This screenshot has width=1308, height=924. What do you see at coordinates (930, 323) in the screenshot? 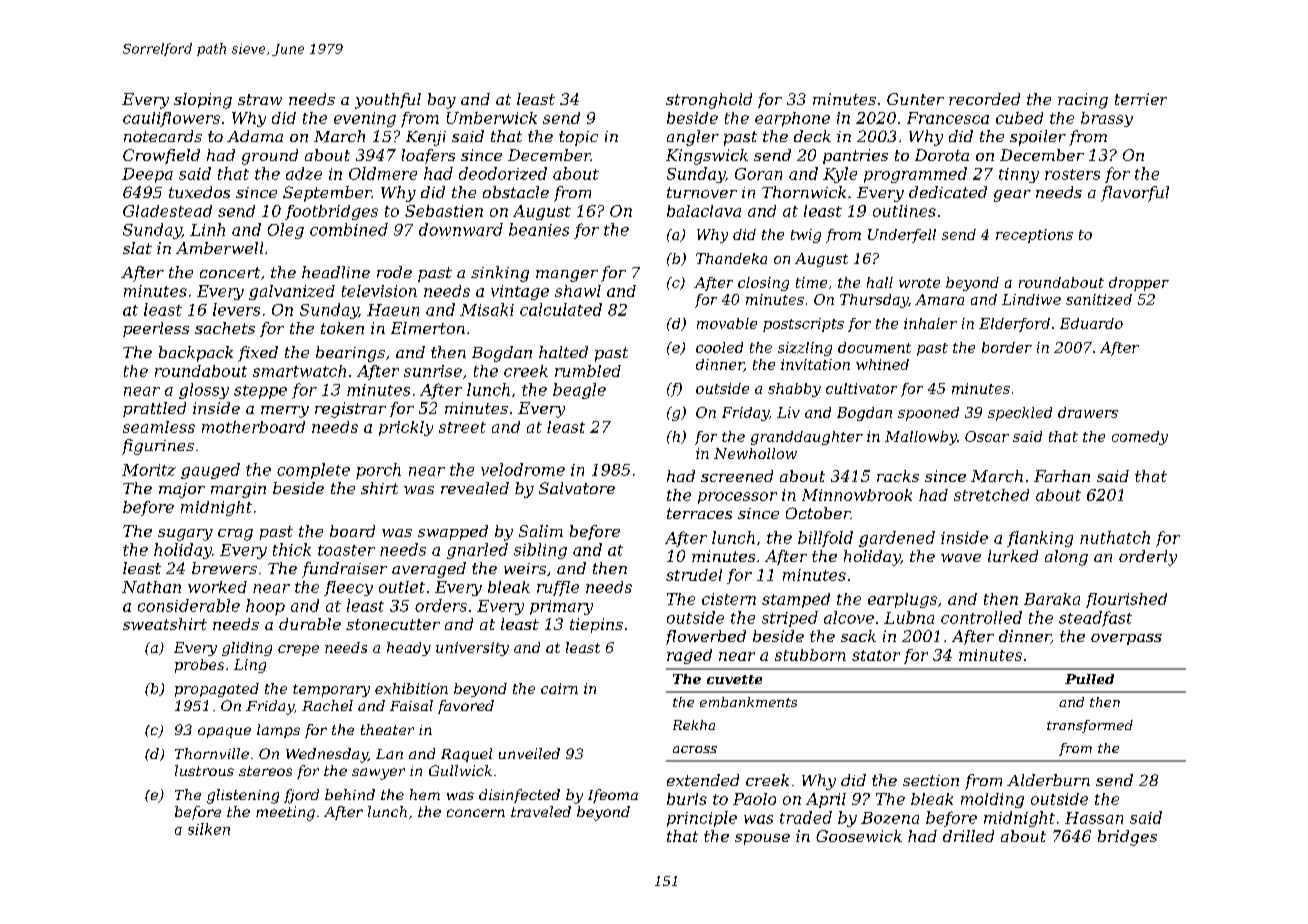
I see `inhaler` at bounding box center [930, 323].
